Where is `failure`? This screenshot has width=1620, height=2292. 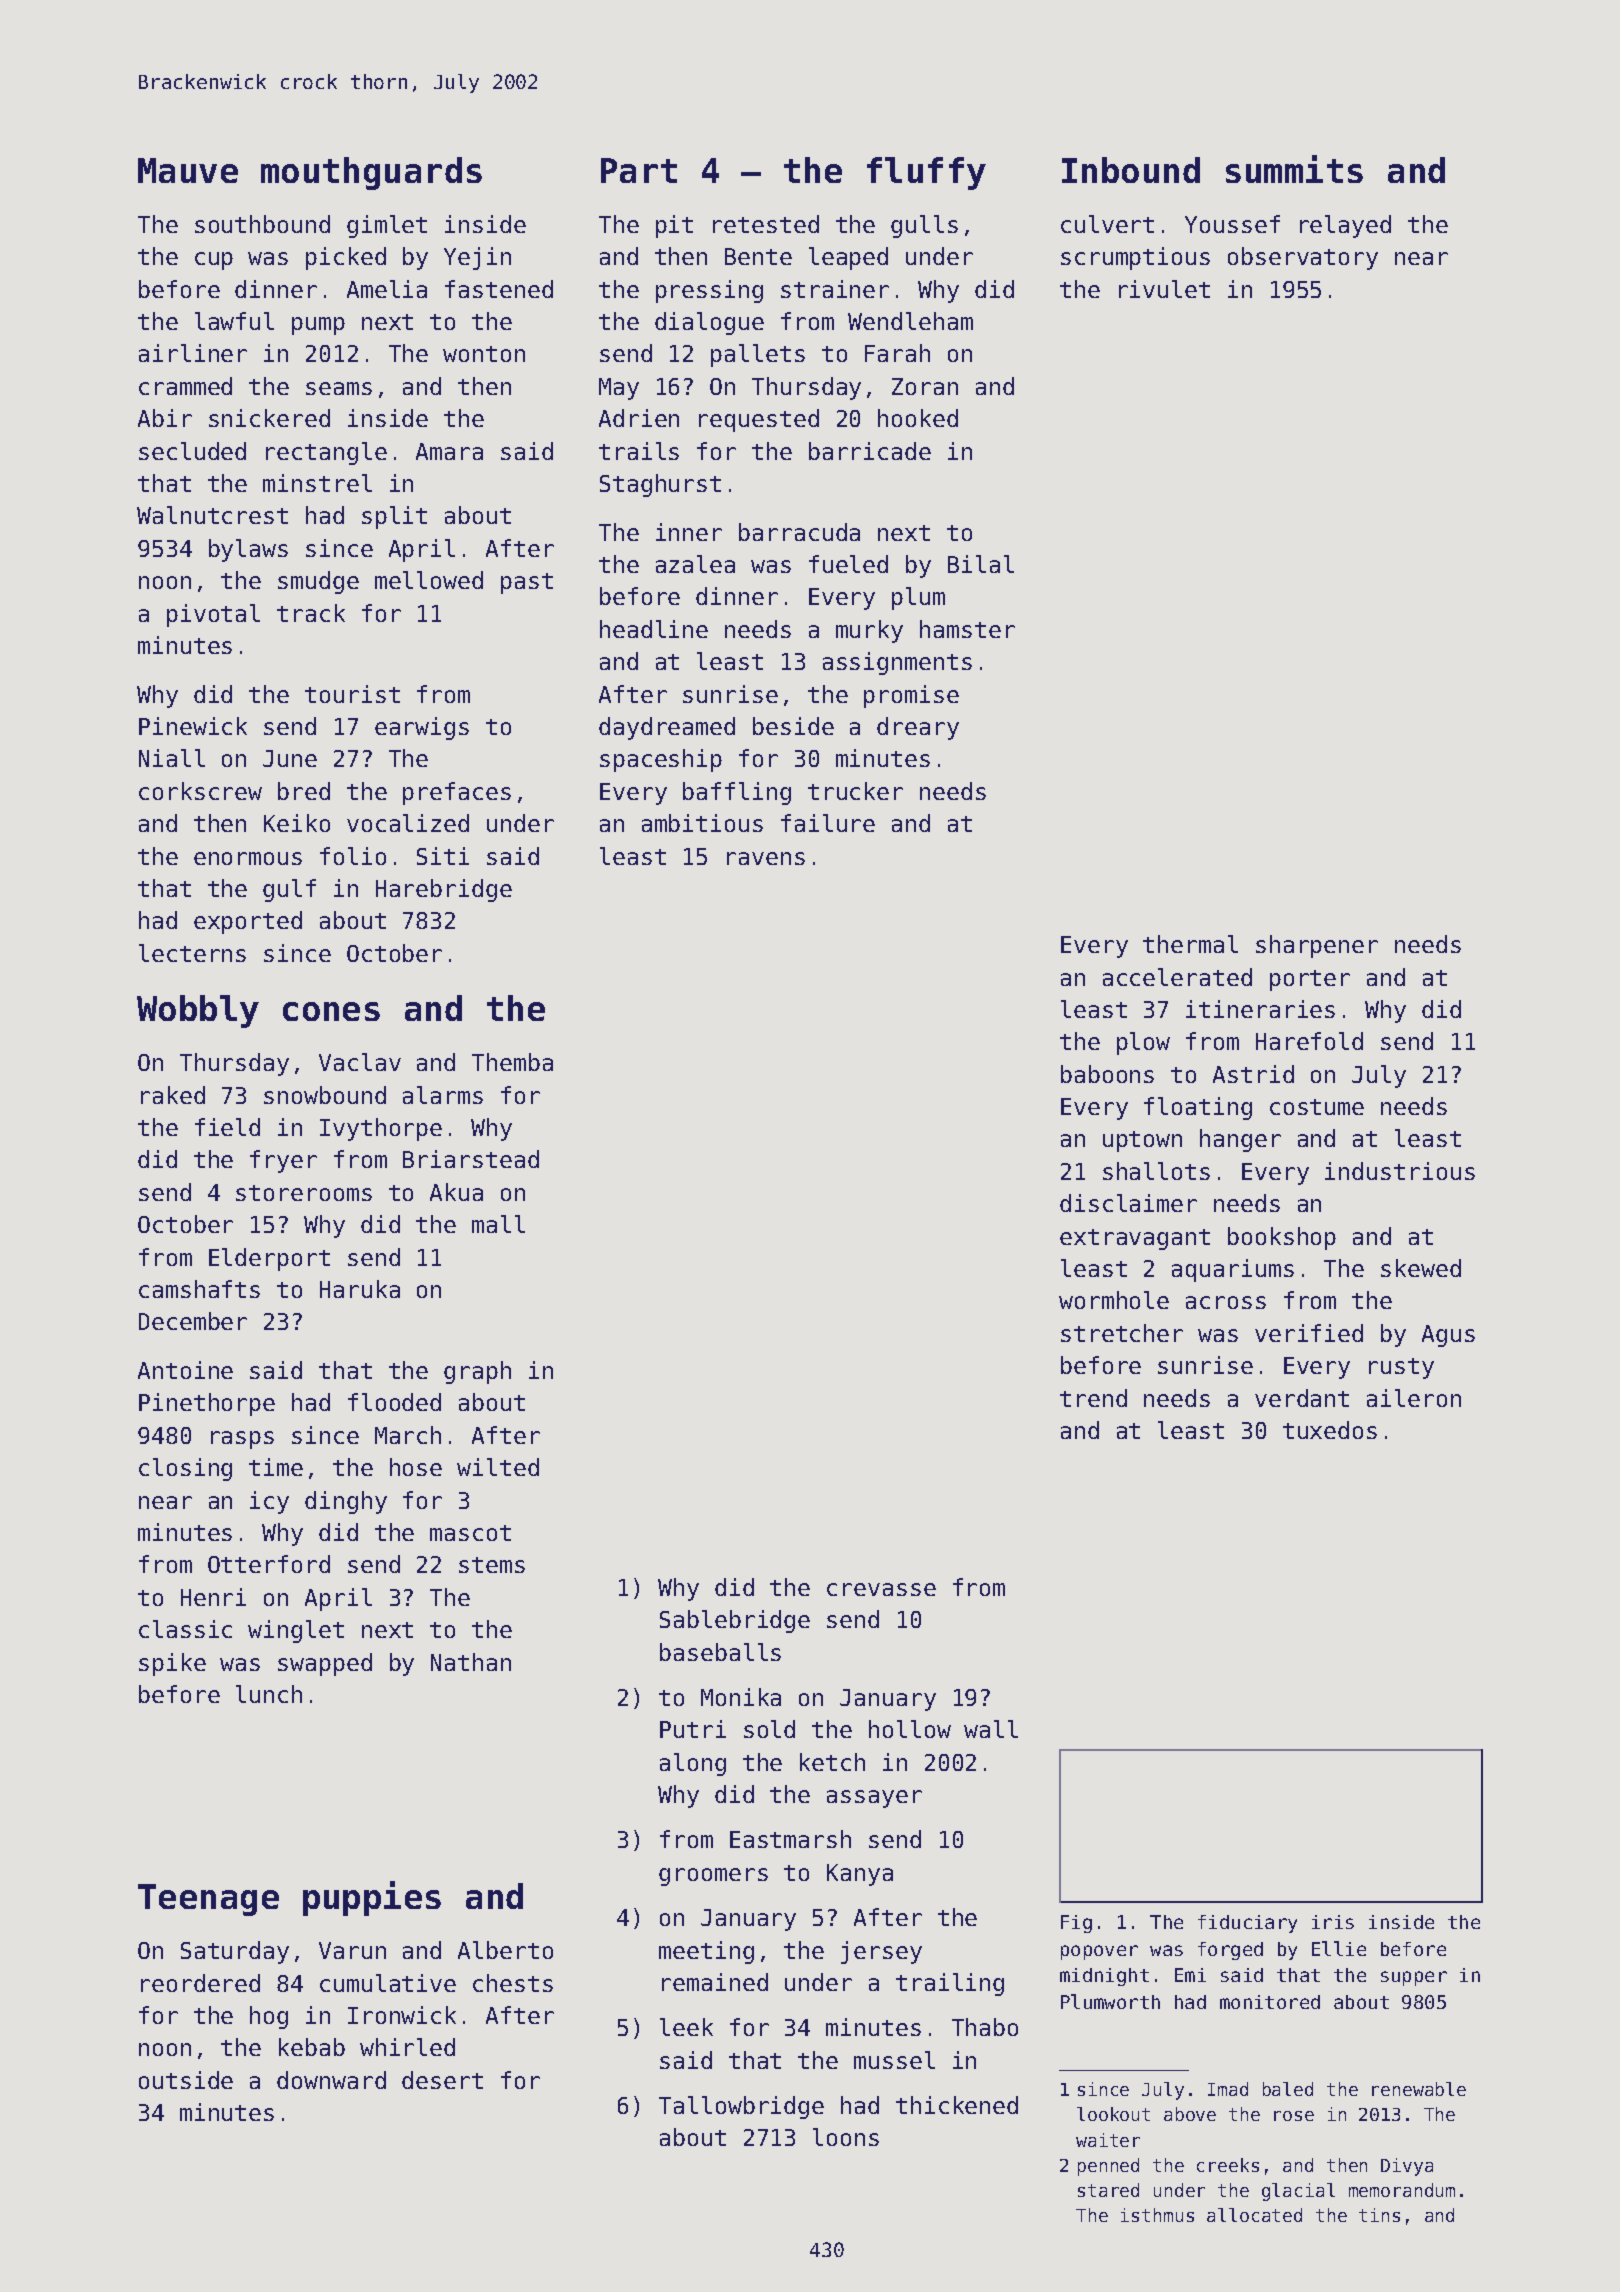
failure is located at coordinates (828, 823).
